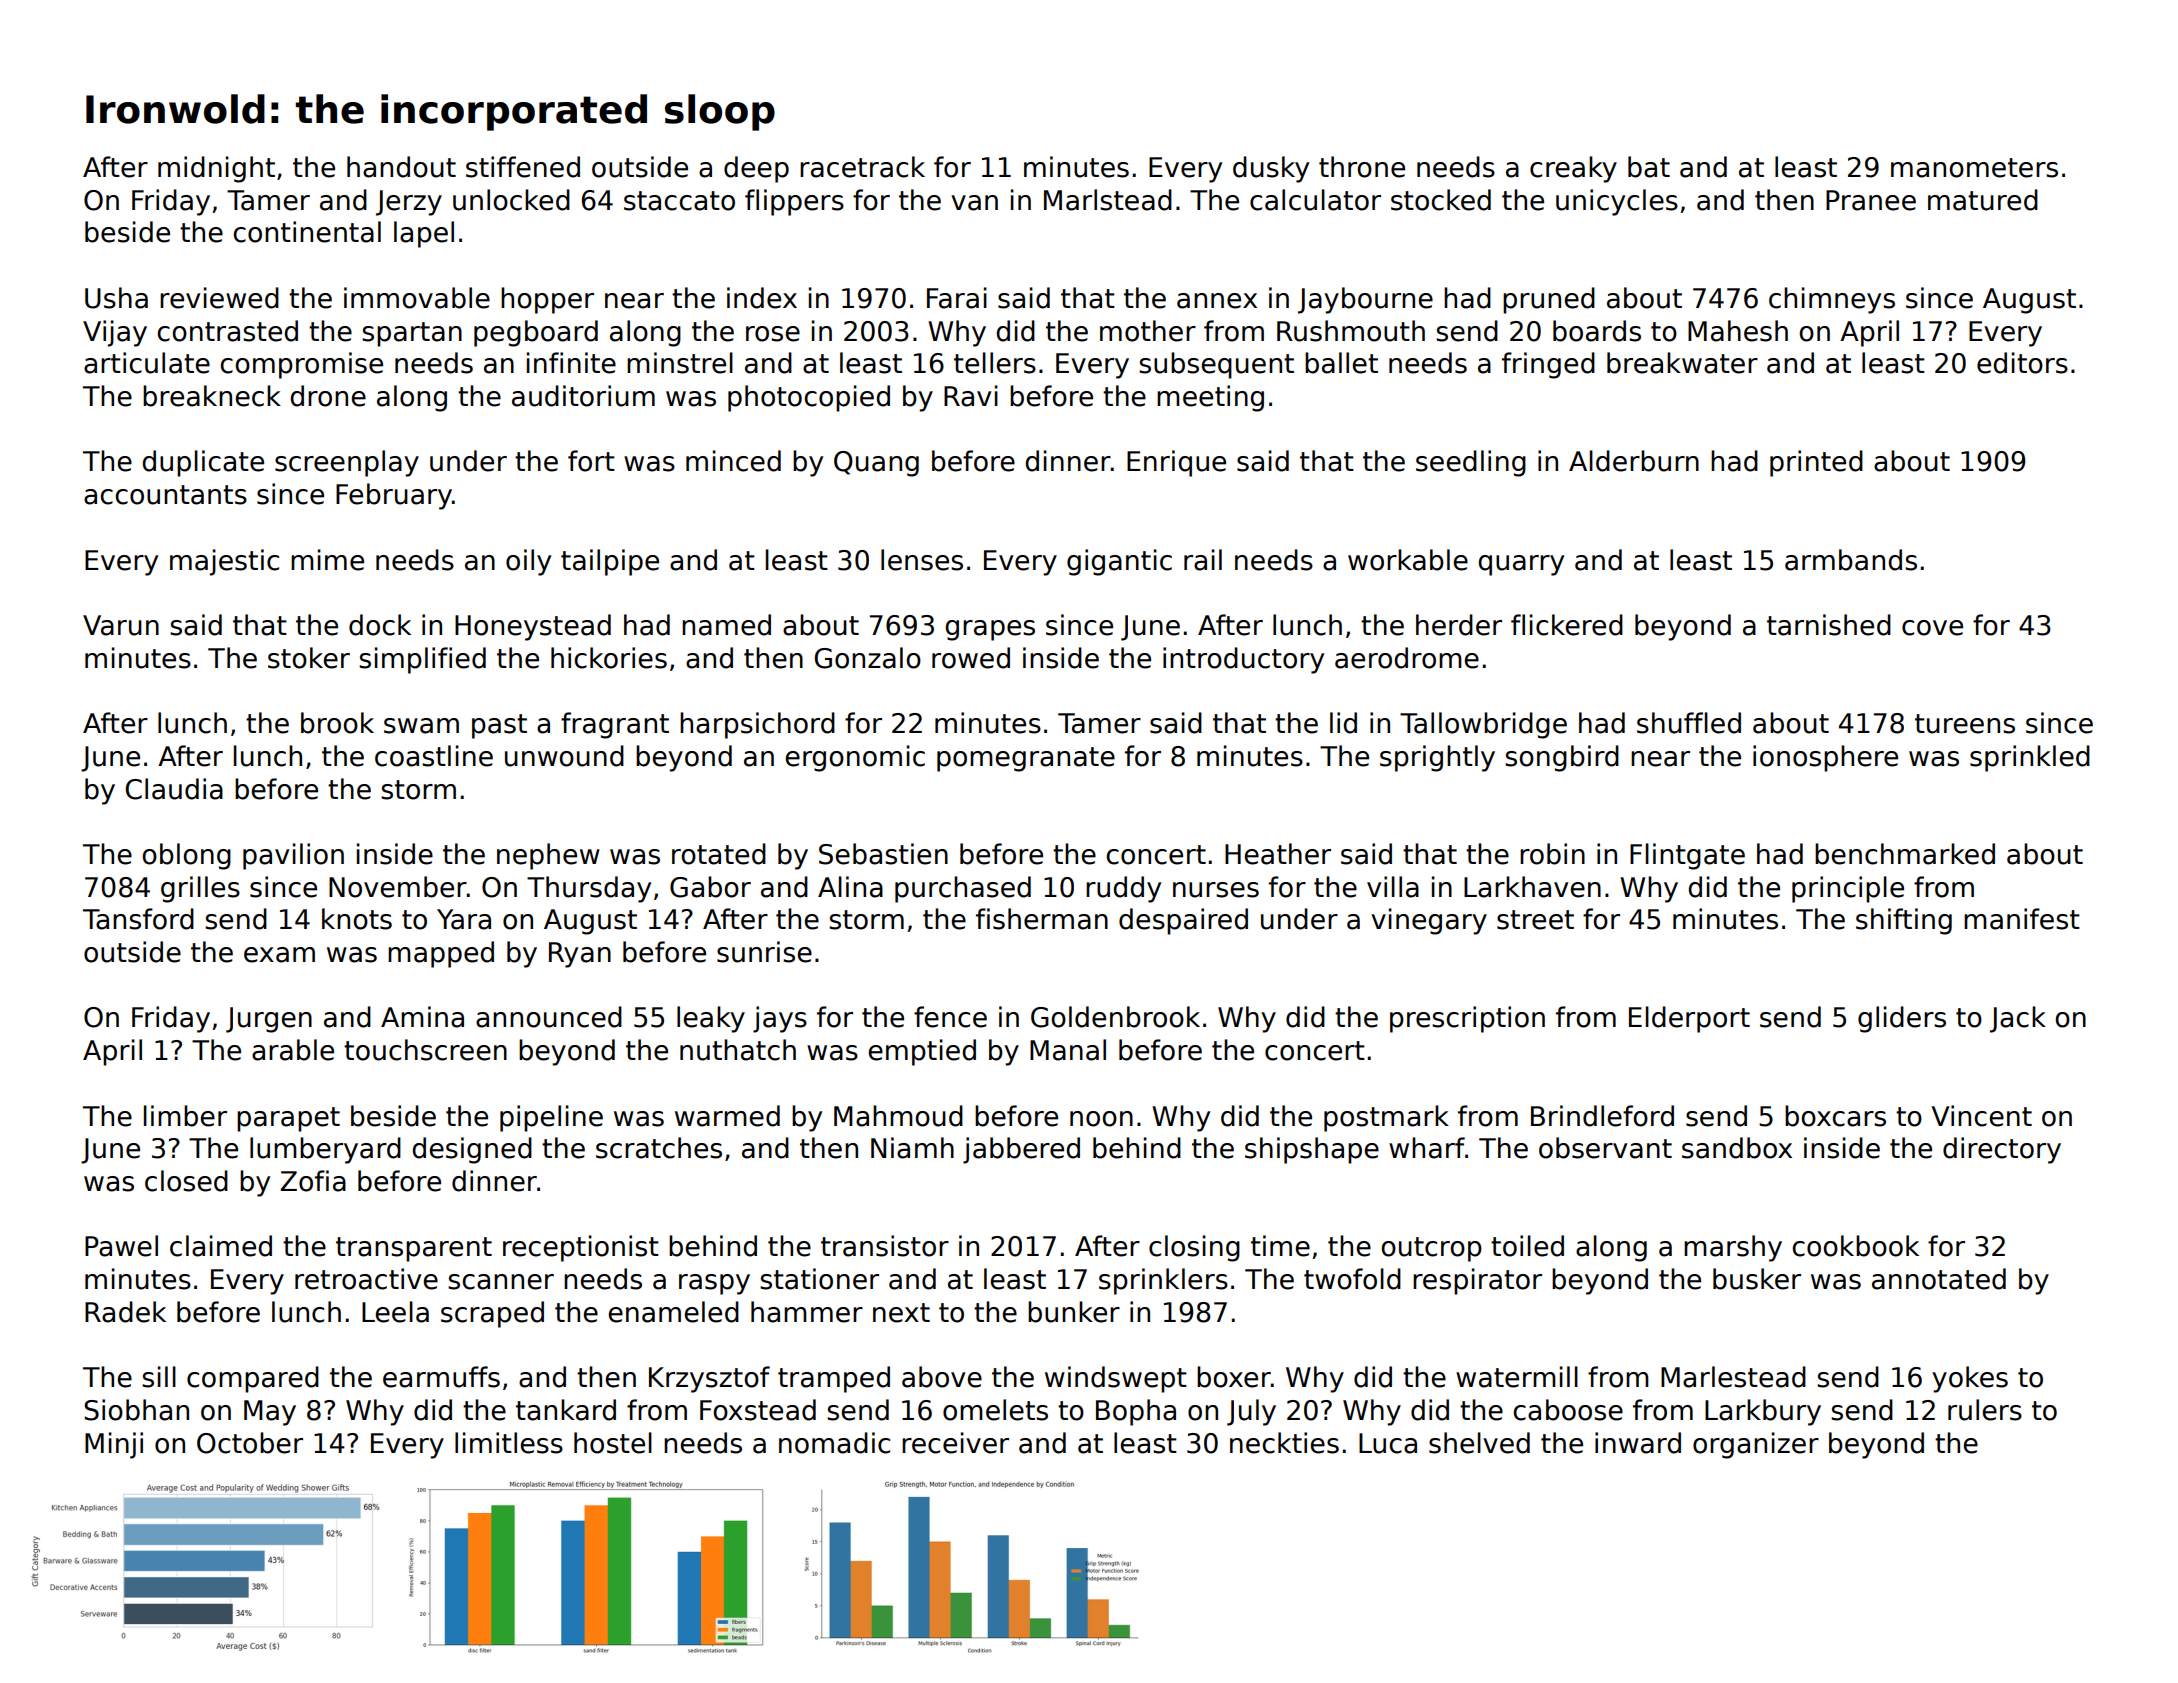 This screenshot has width=2178, height=1683. I want to click on chimneys, so click(1832, 300).
